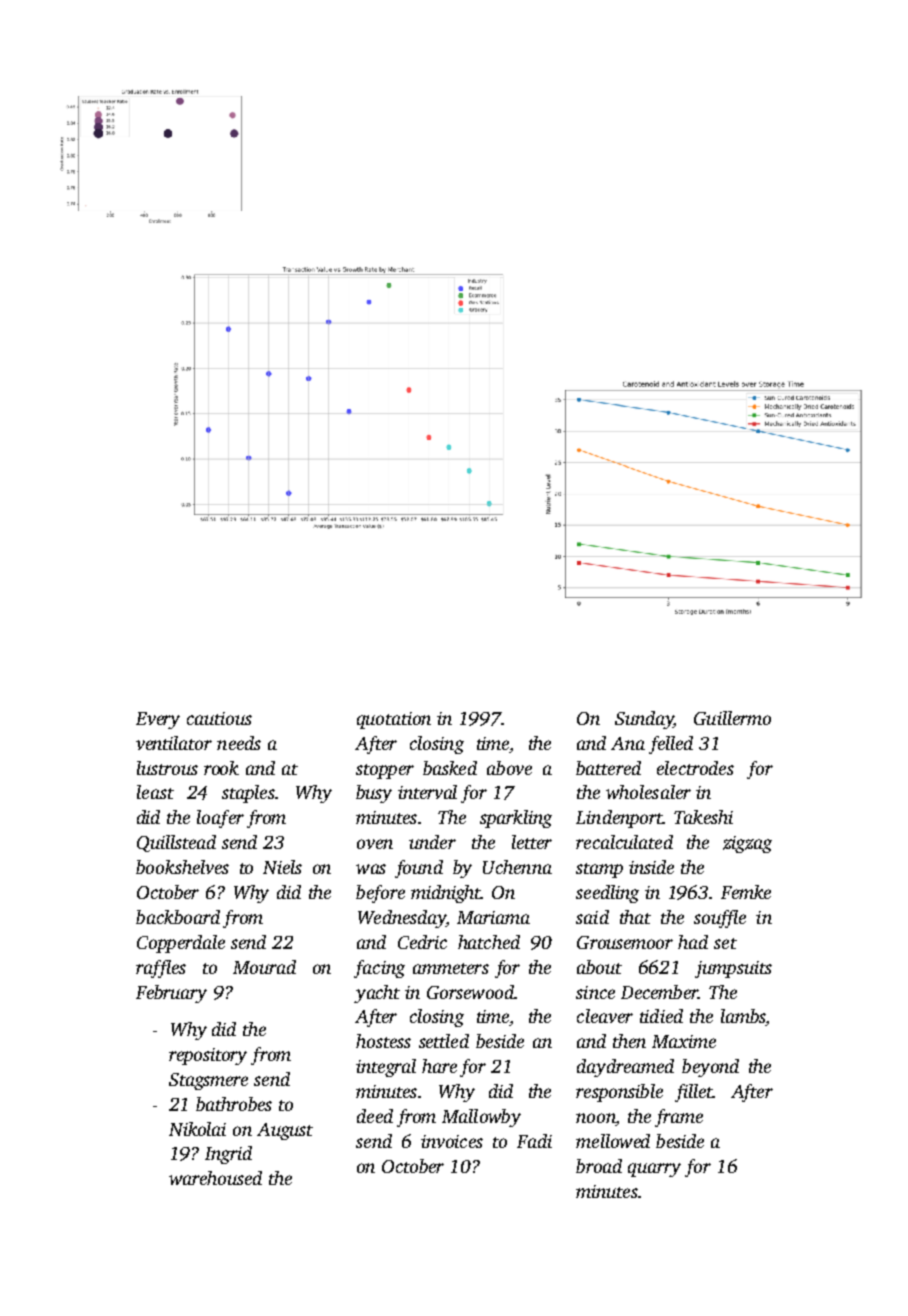 The image size is (908, 1316). What do you see at coordinates (720, 919) in the screenshot?
I see `souffle` at bounding box center [720, 919].
